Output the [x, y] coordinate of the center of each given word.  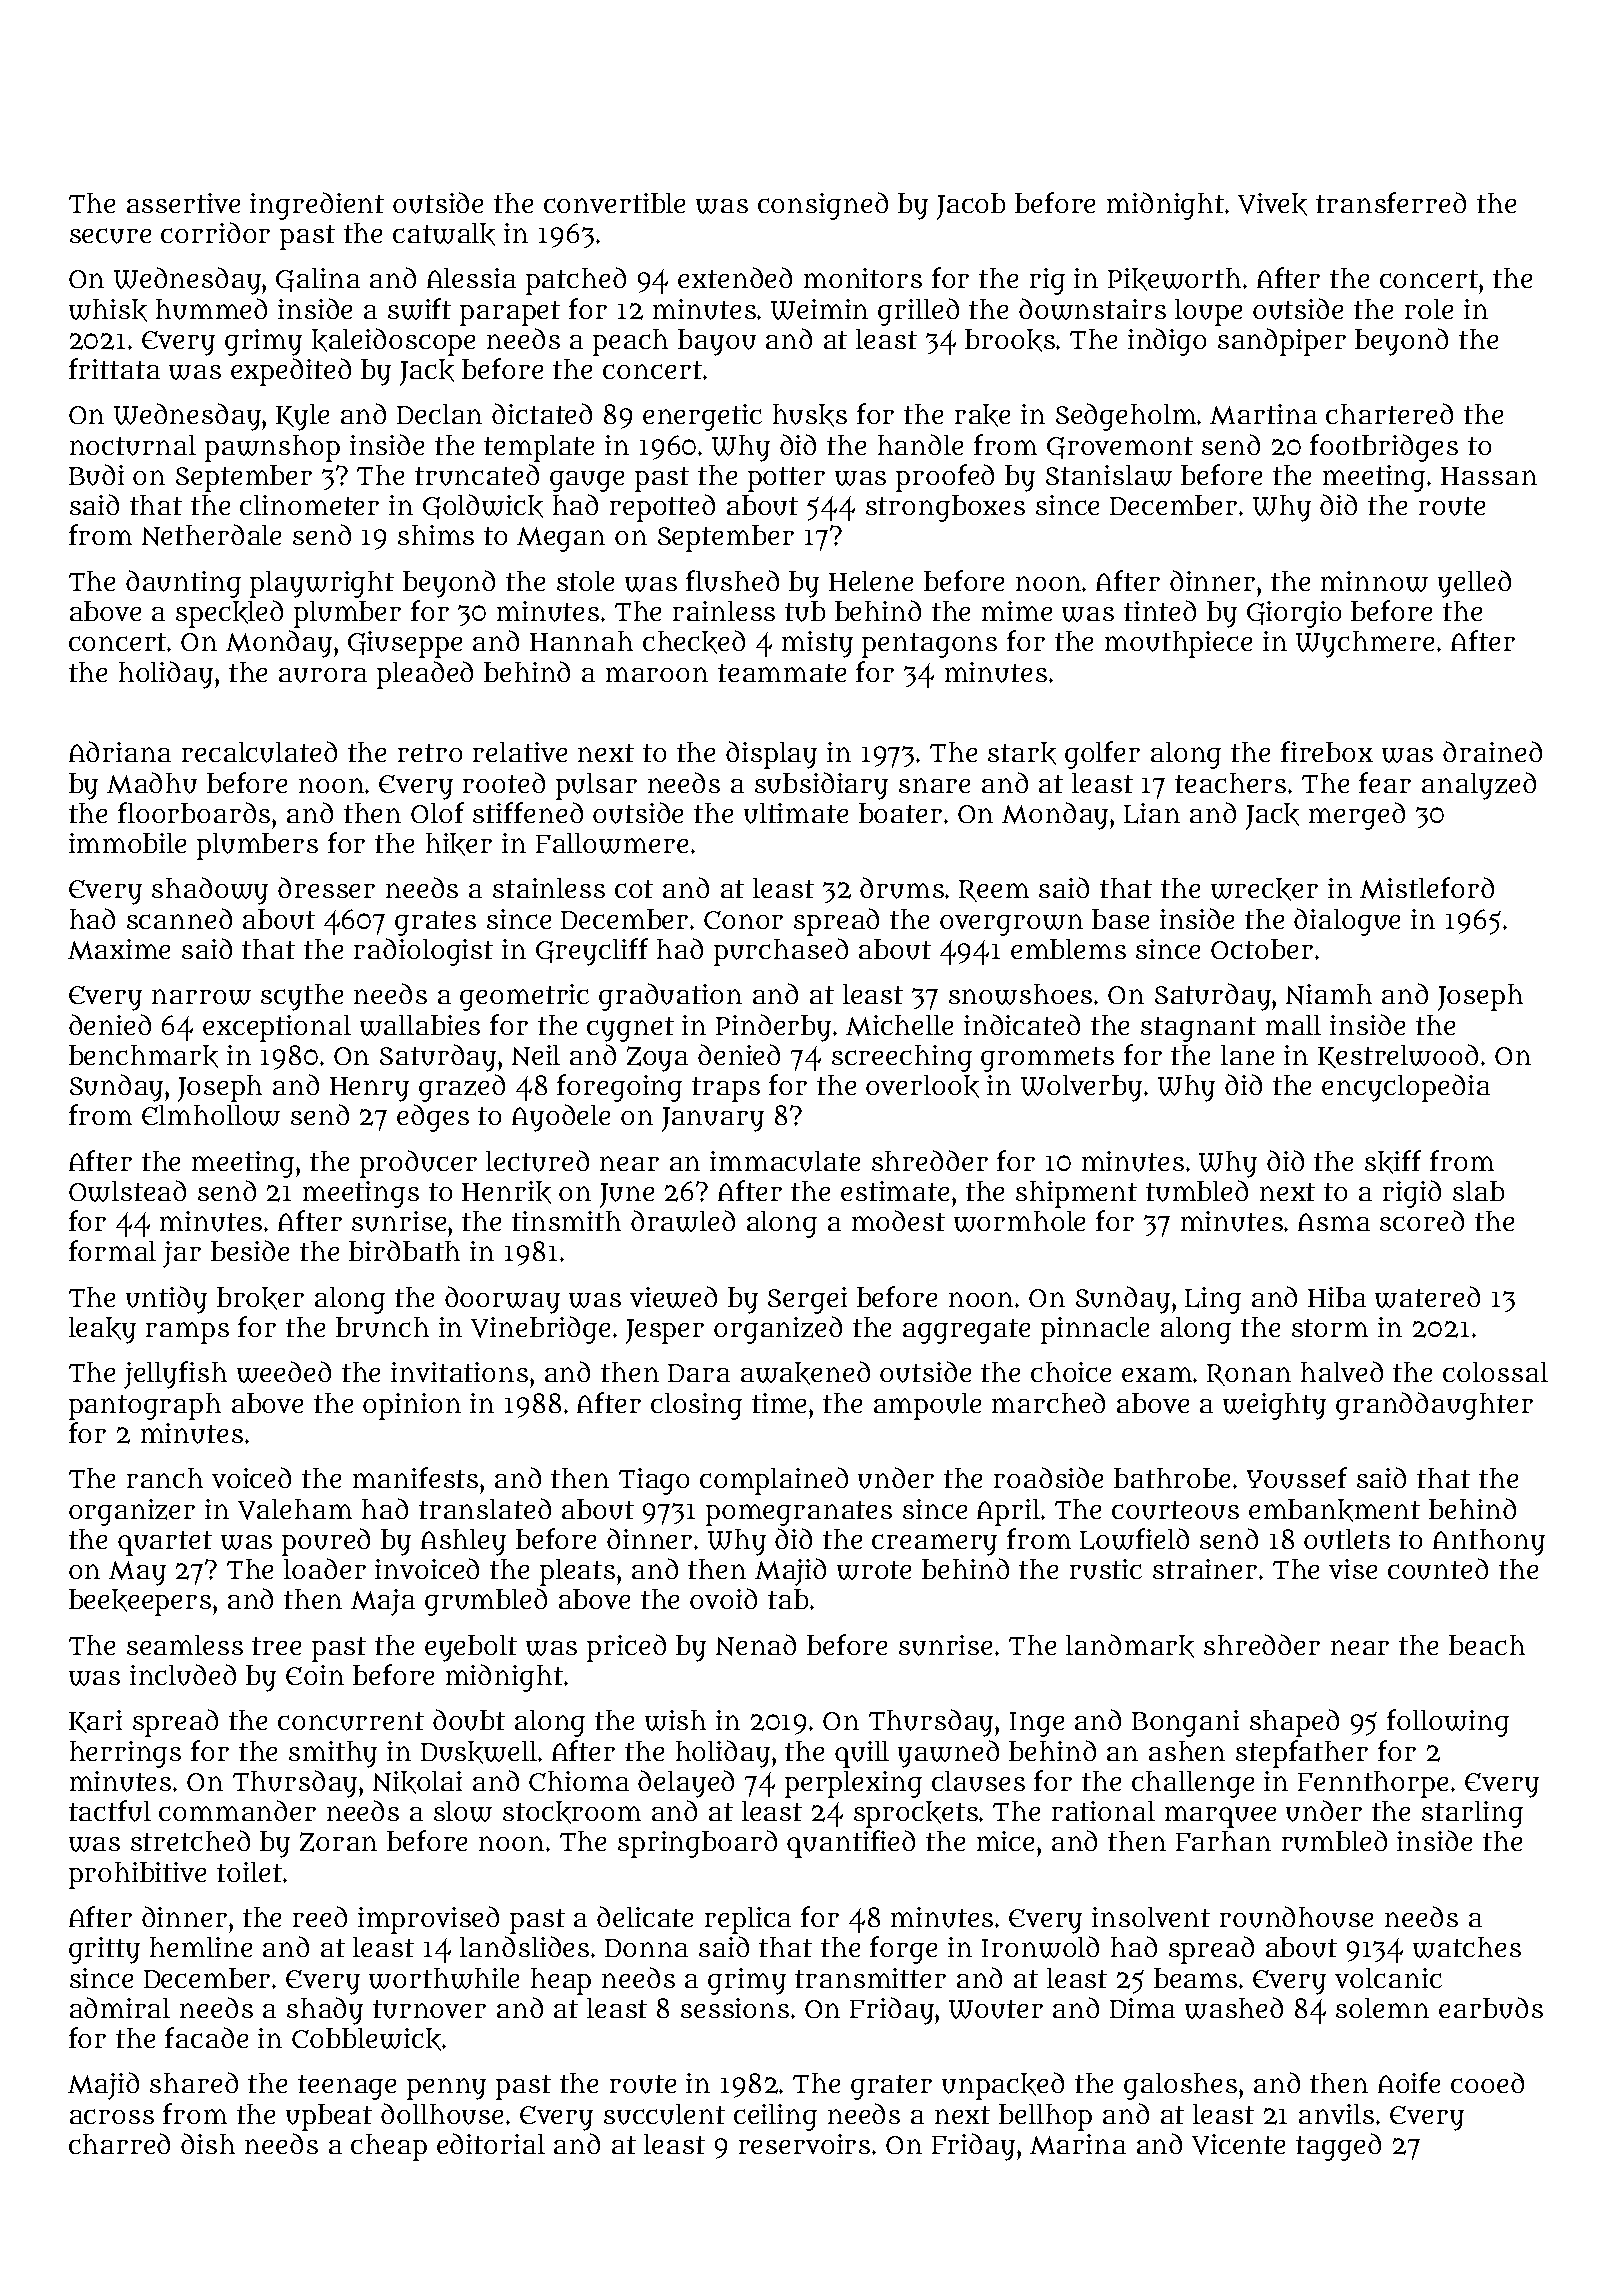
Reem [994, 891]
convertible [614, 203]
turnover [429, 2009]
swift [419, 309]
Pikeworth [1174, 279]
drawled [683, 1221]
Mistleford [1427, 888]
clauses [978, 1781]
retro [430, 753]
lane [1247, 1055]
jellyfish [175, 1375]
